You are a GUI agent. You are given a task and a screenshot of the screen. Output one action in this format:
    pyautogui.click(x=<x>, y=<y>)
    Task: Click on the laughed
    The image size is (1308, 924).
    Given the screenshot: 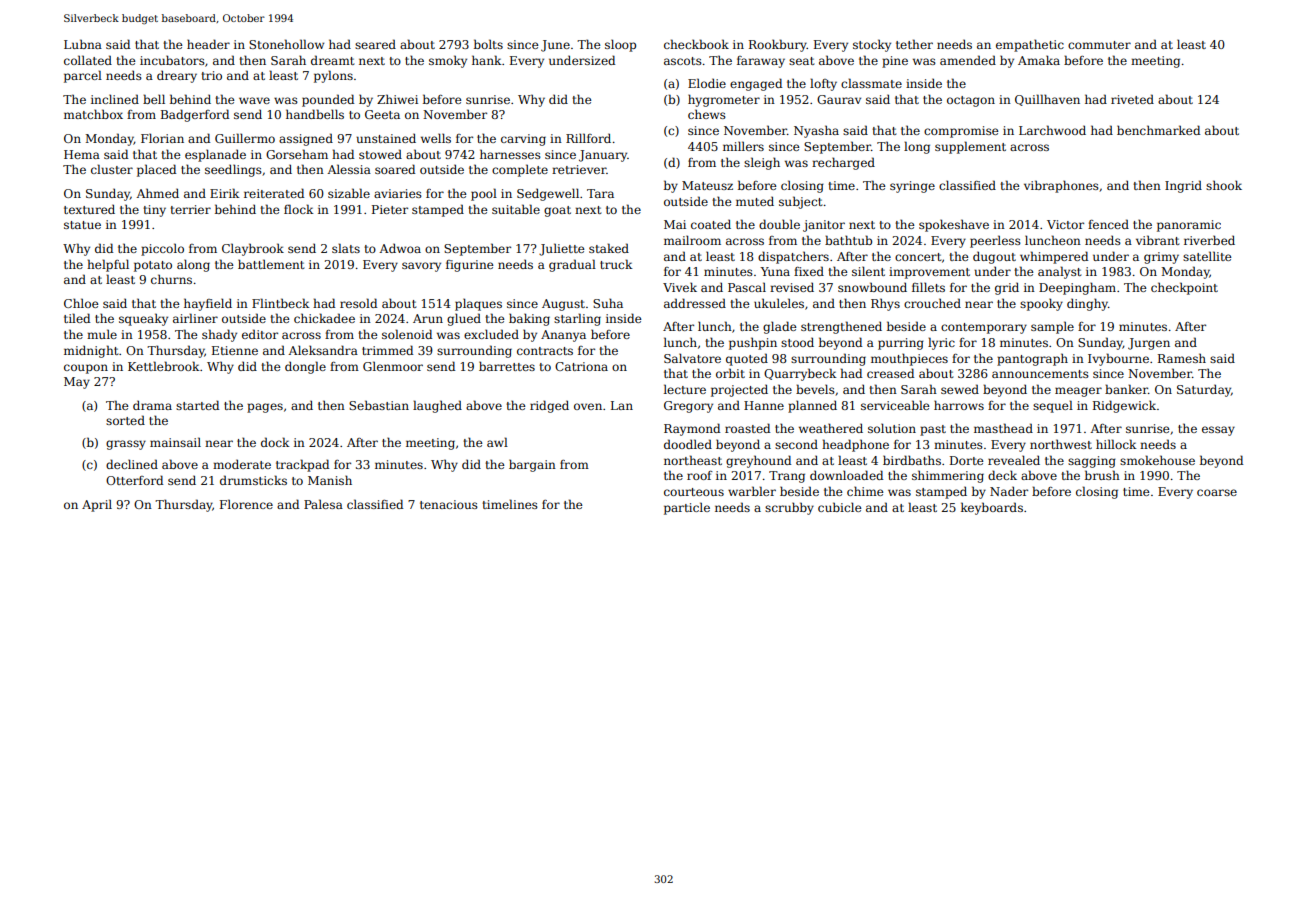 What is the action you would take?
    pyautogui.click(x=437, y=406)
